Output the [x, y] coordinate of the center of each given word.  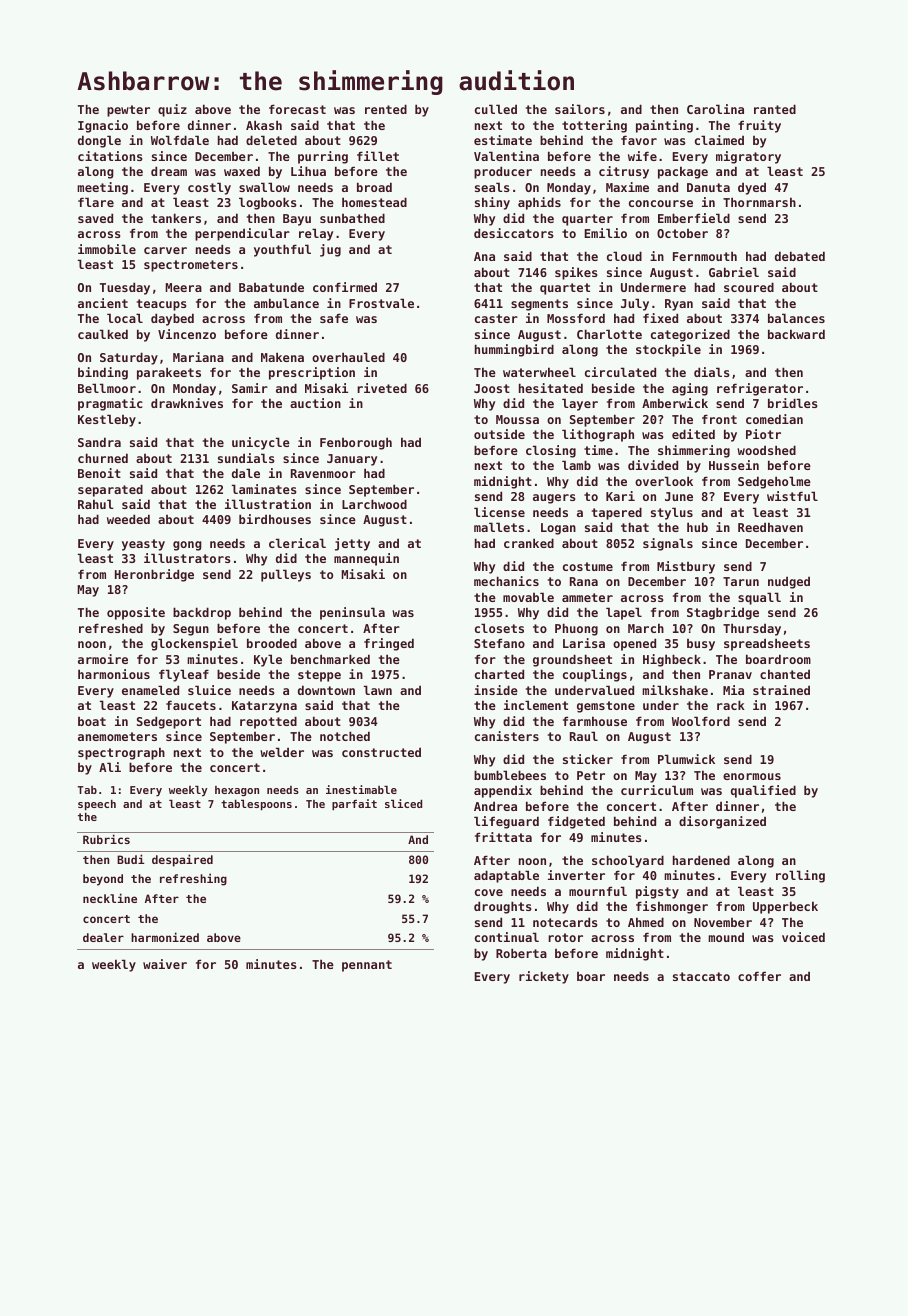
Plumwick [686, 759]
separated [110, 490]
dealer [103, 937]
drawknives [187, 403]
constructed [381, 752]
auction [315, 403]
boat [92, 721]
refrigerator [760, 389]
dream [169, 171]
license [499, 512]
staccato [701, 976]
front [719, 419]
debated [800, 256]
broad [374, 187]
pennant [367, 966]
